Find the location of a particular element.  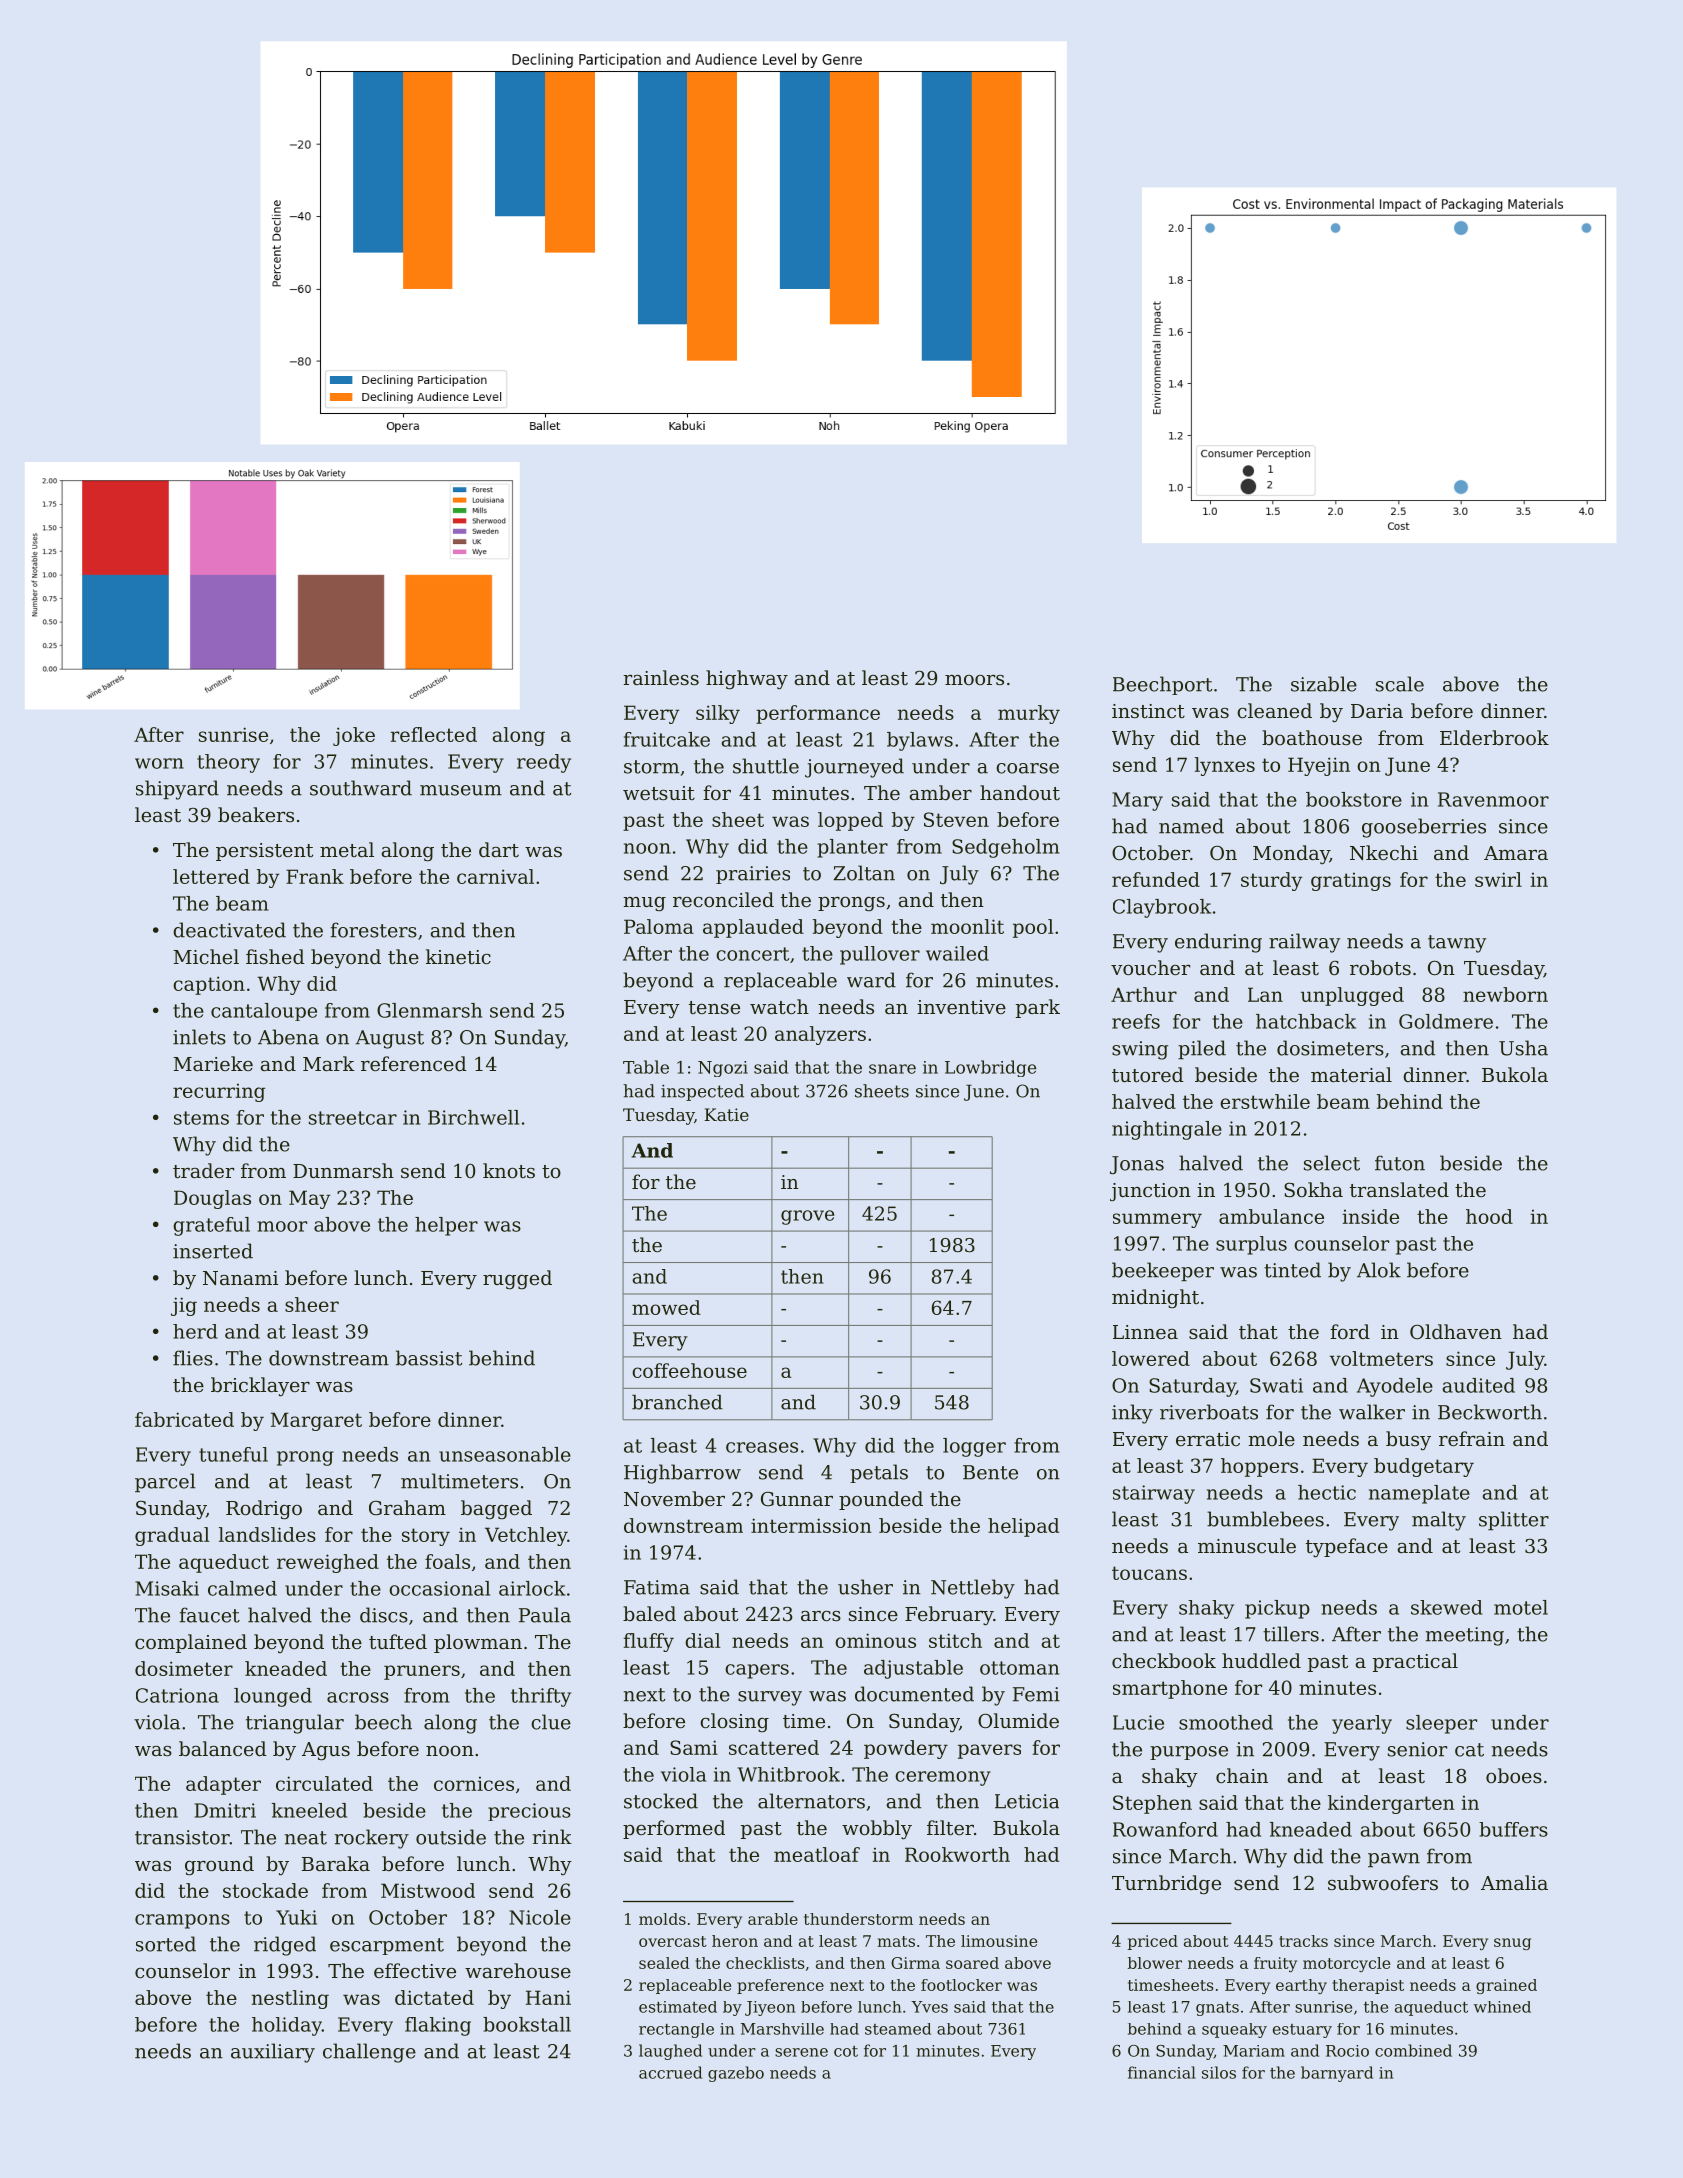

joke is located at coordinates (354, 736).
